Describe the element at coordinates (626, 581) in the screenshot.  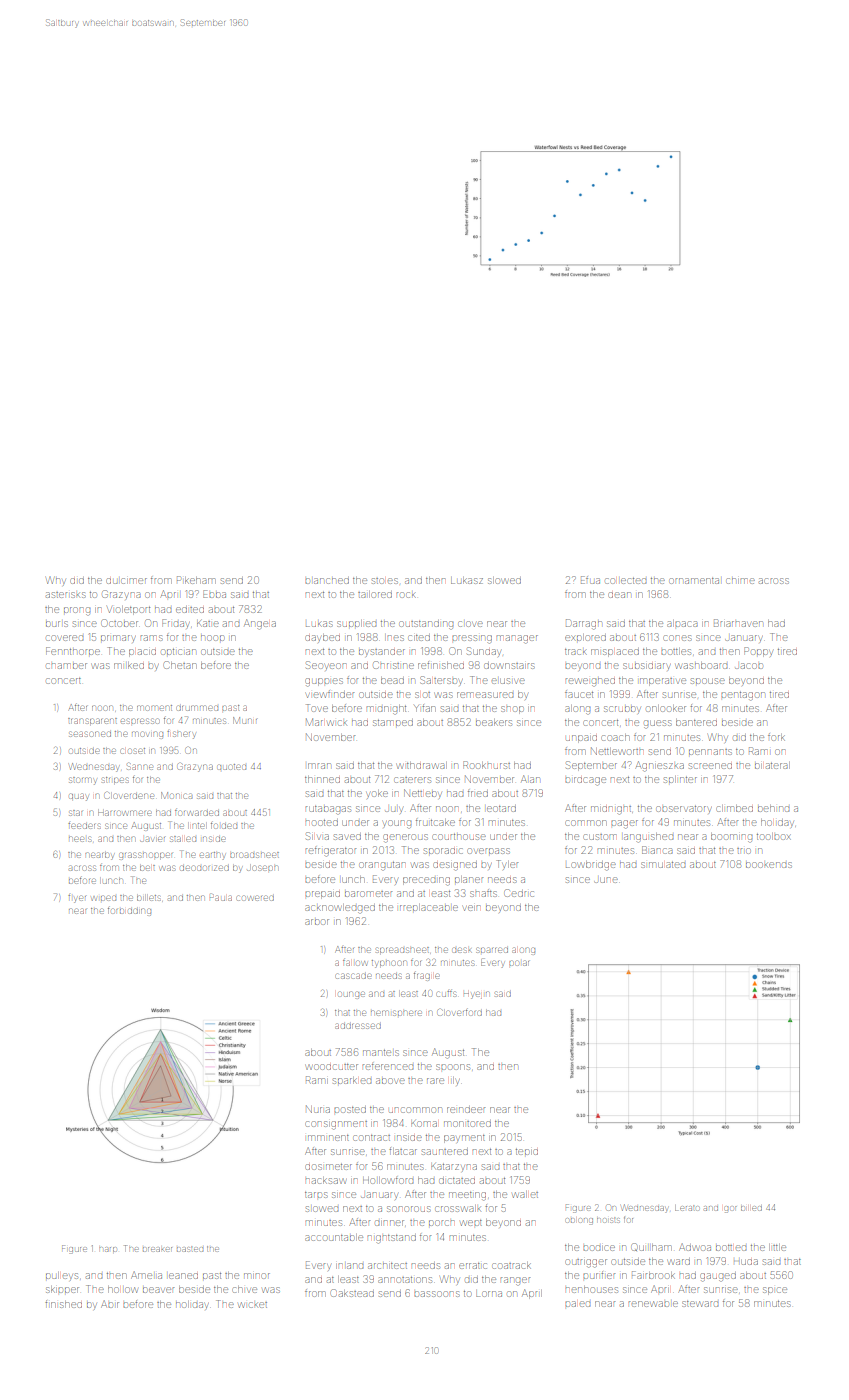
I see `collected` at that location.
